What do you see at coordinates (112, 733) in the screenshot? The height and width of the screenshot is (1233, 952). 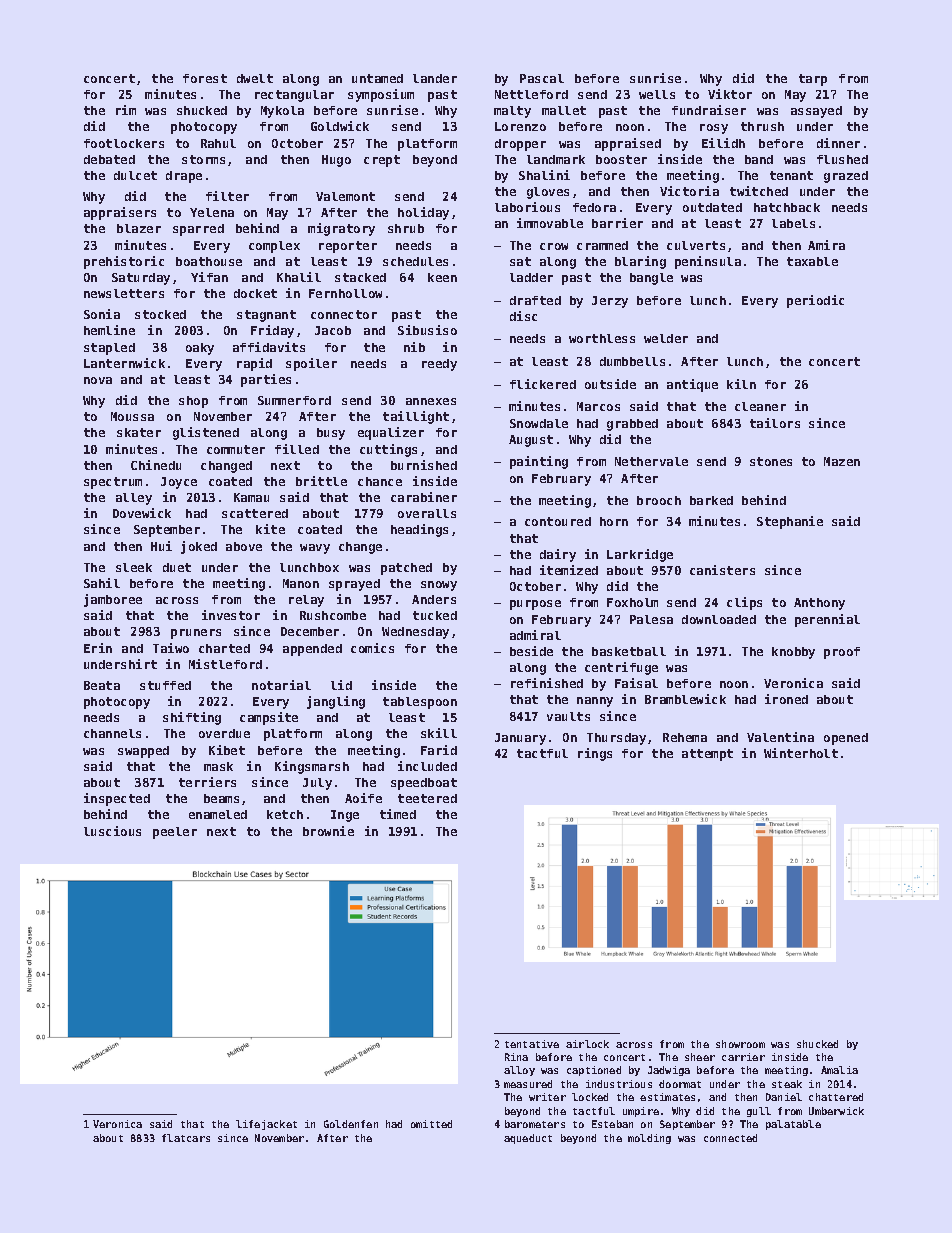 I see `channels` at bounding box center [112, 733].
